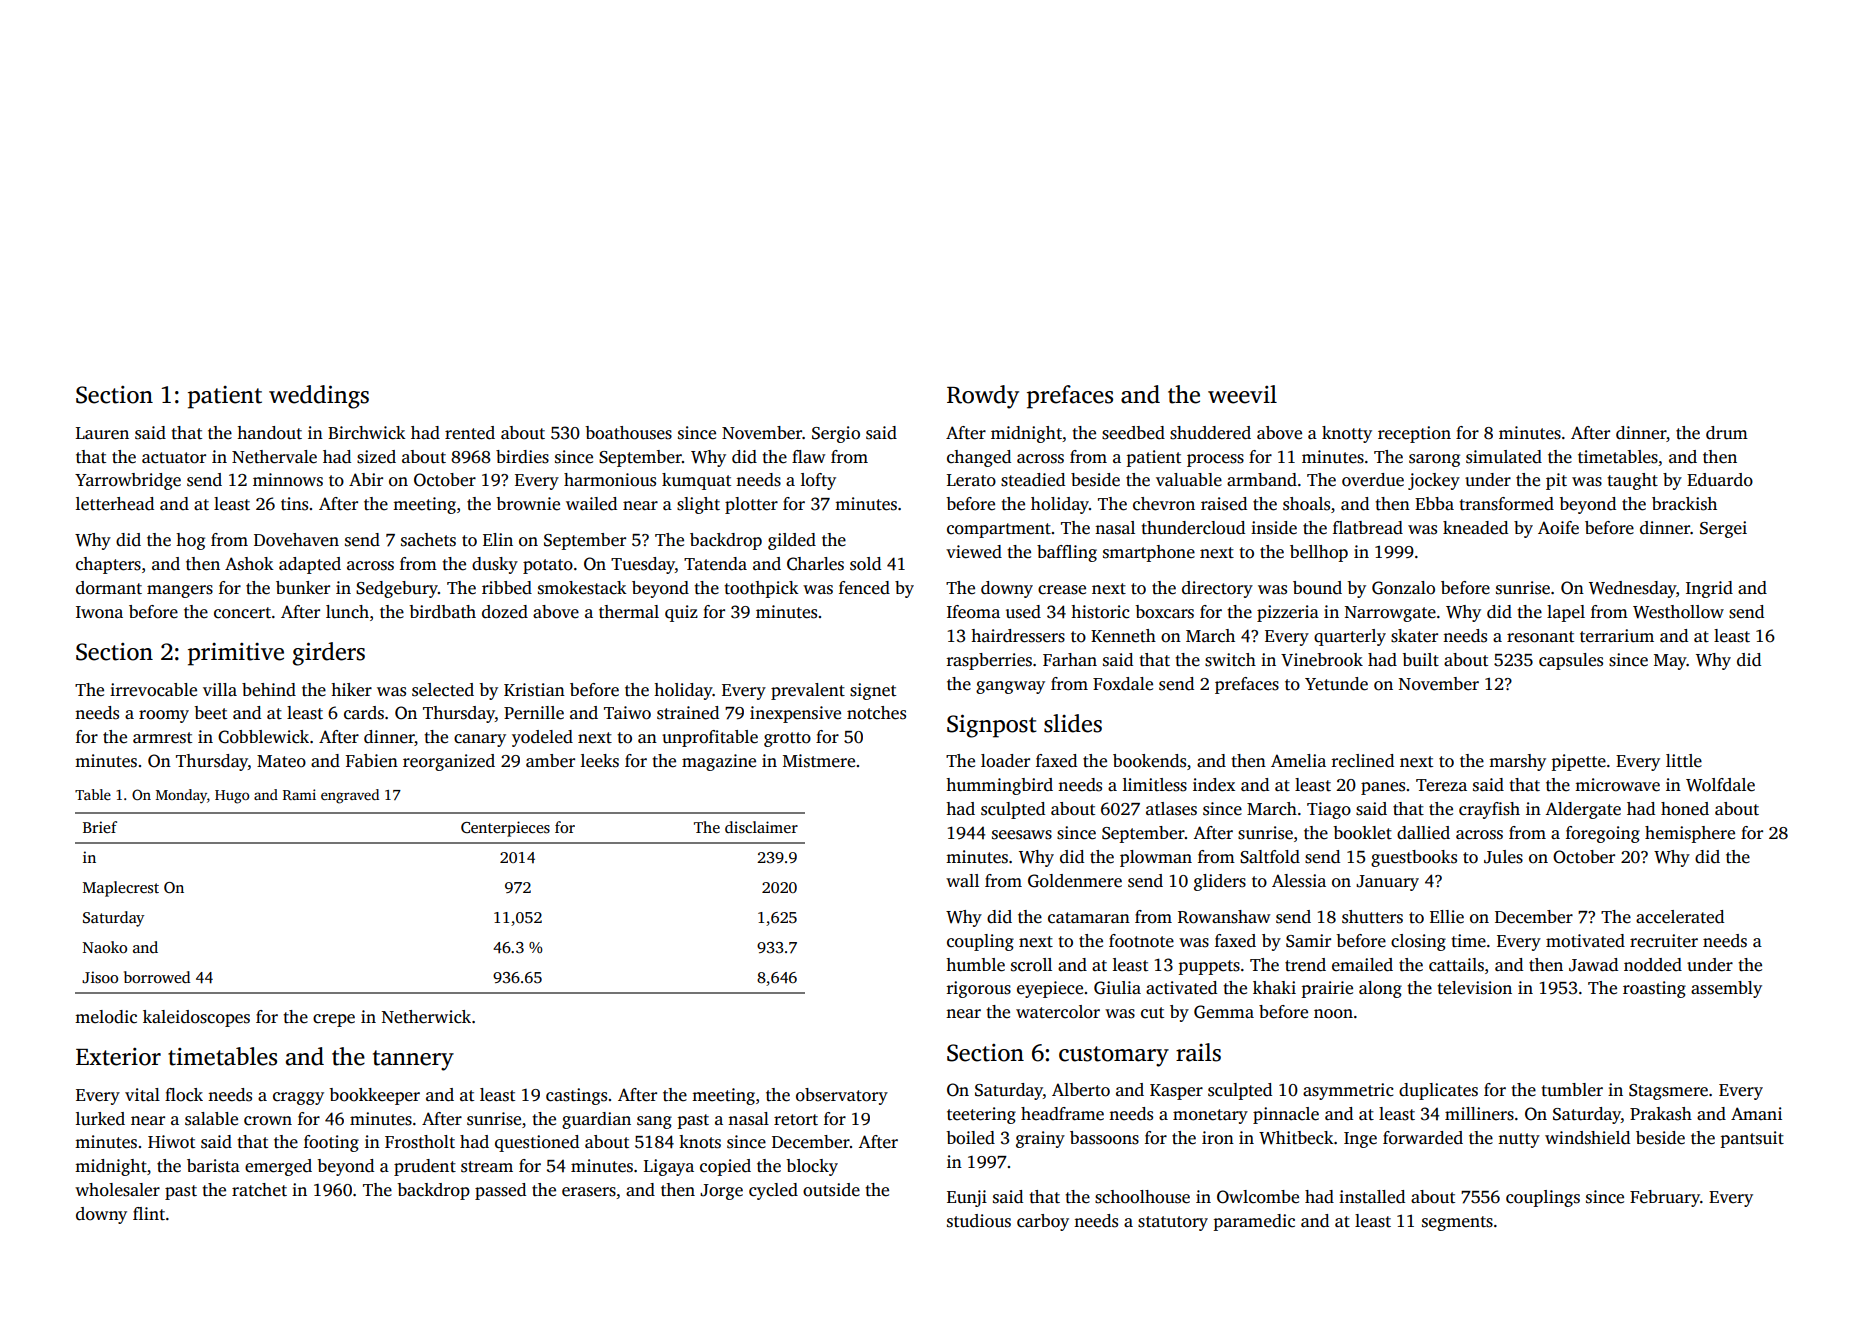  Describe the element at coordinates (1727, 433) in the image. I see `drum` at that location.
